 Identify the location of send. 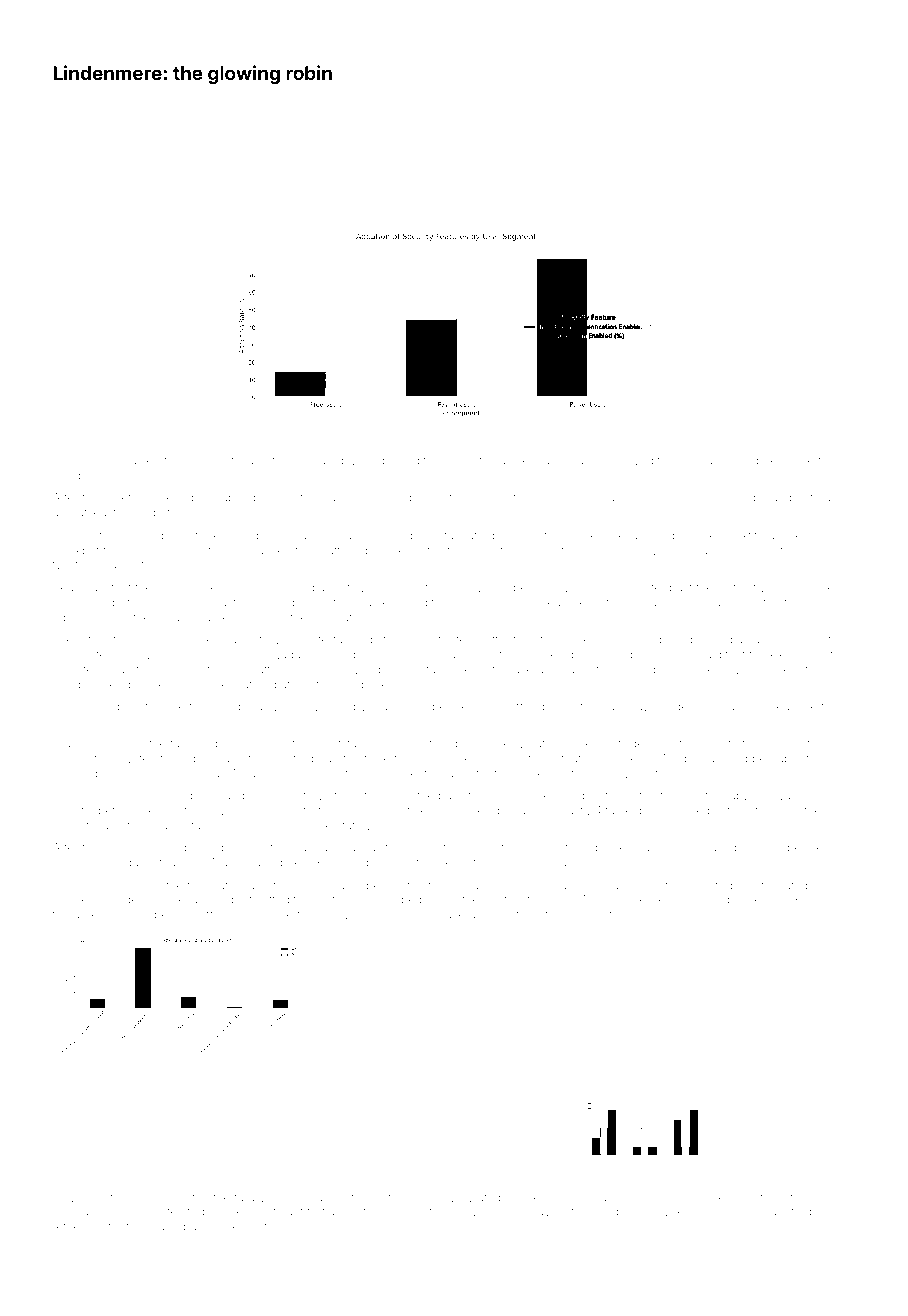
(777, 899).
